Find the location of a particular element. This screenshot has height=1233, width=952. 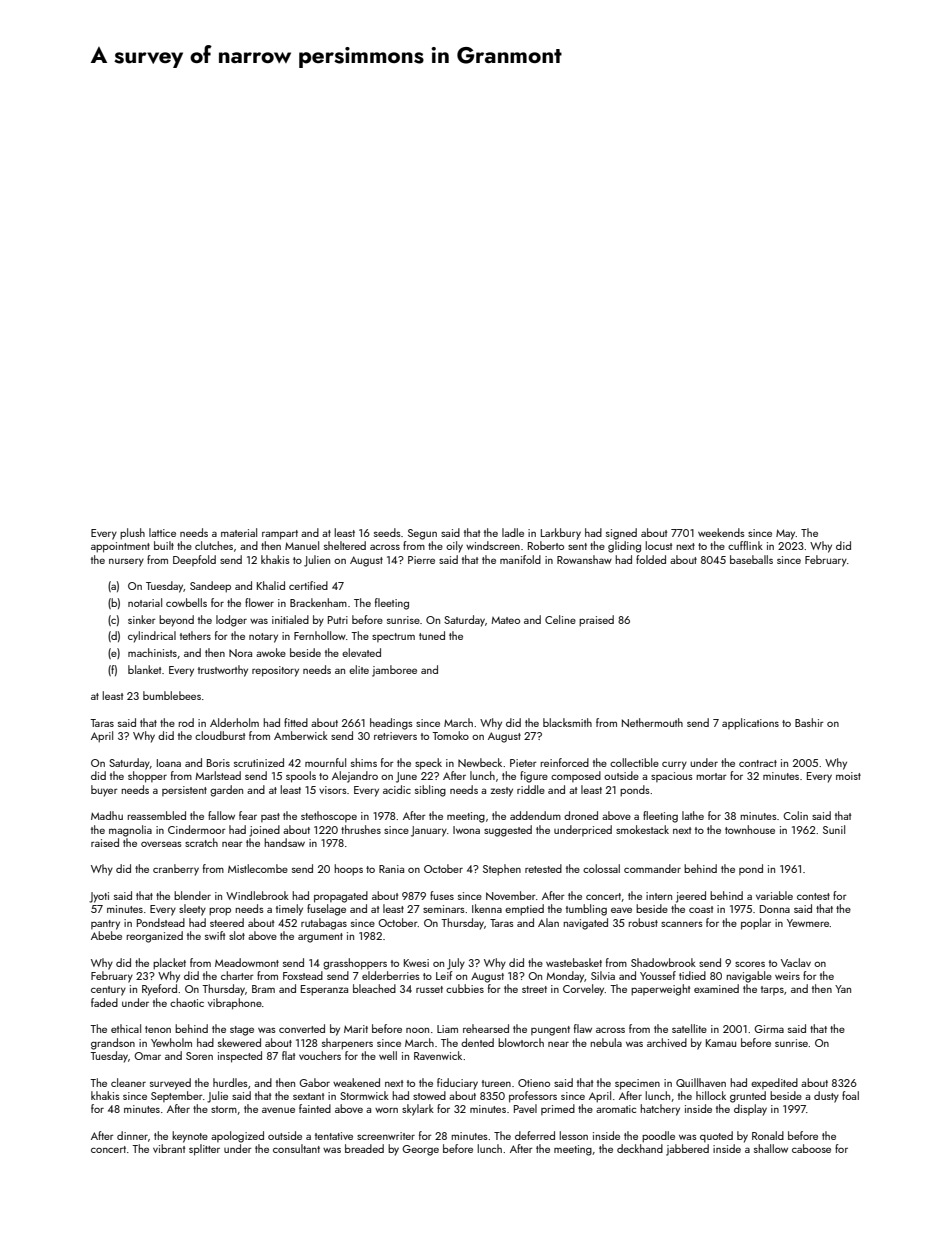

July is located at coordinates (456, 964).
